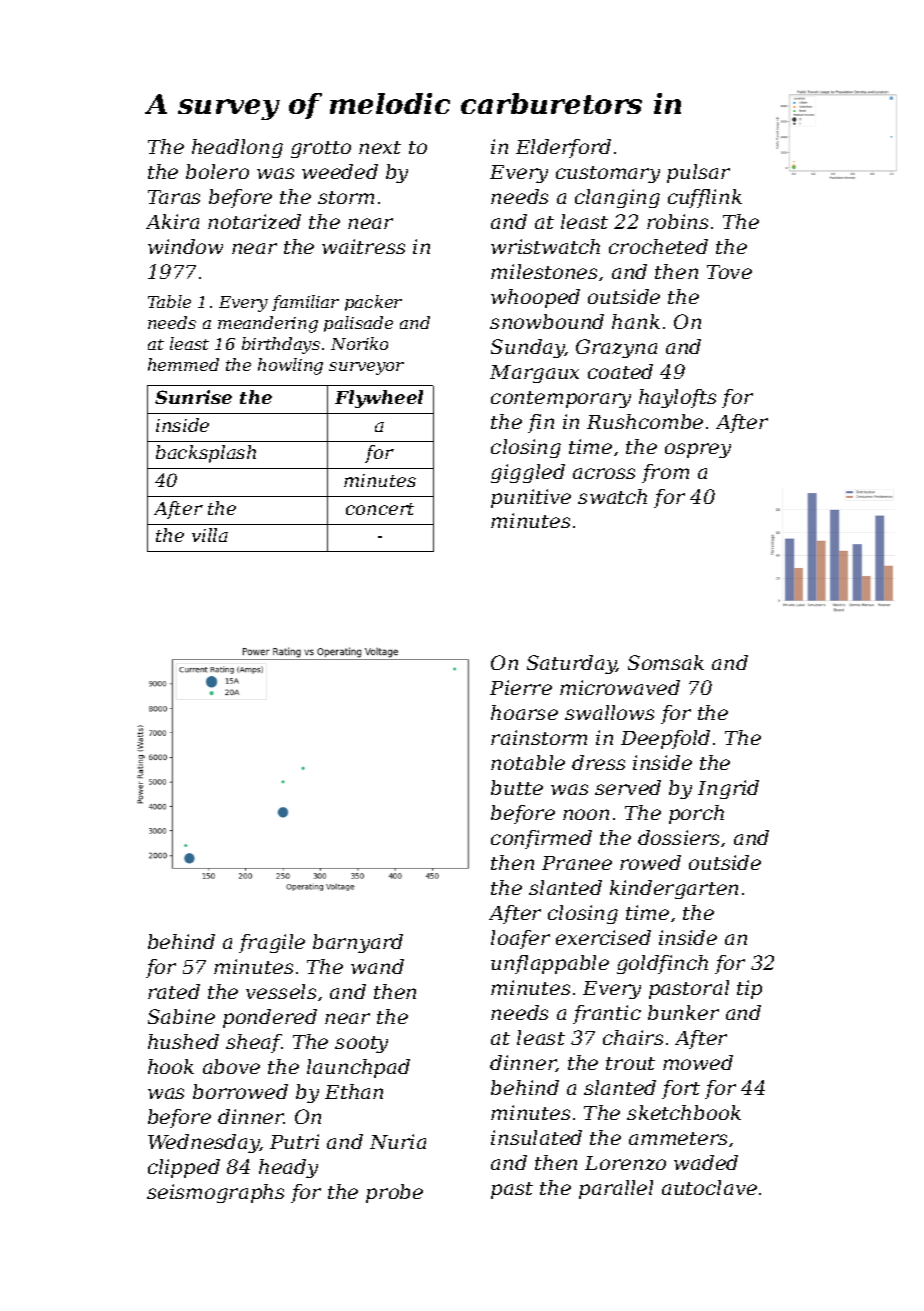 The height and width of the page is (1311, 924). I want to click on Pierre, so click(521, 687).
